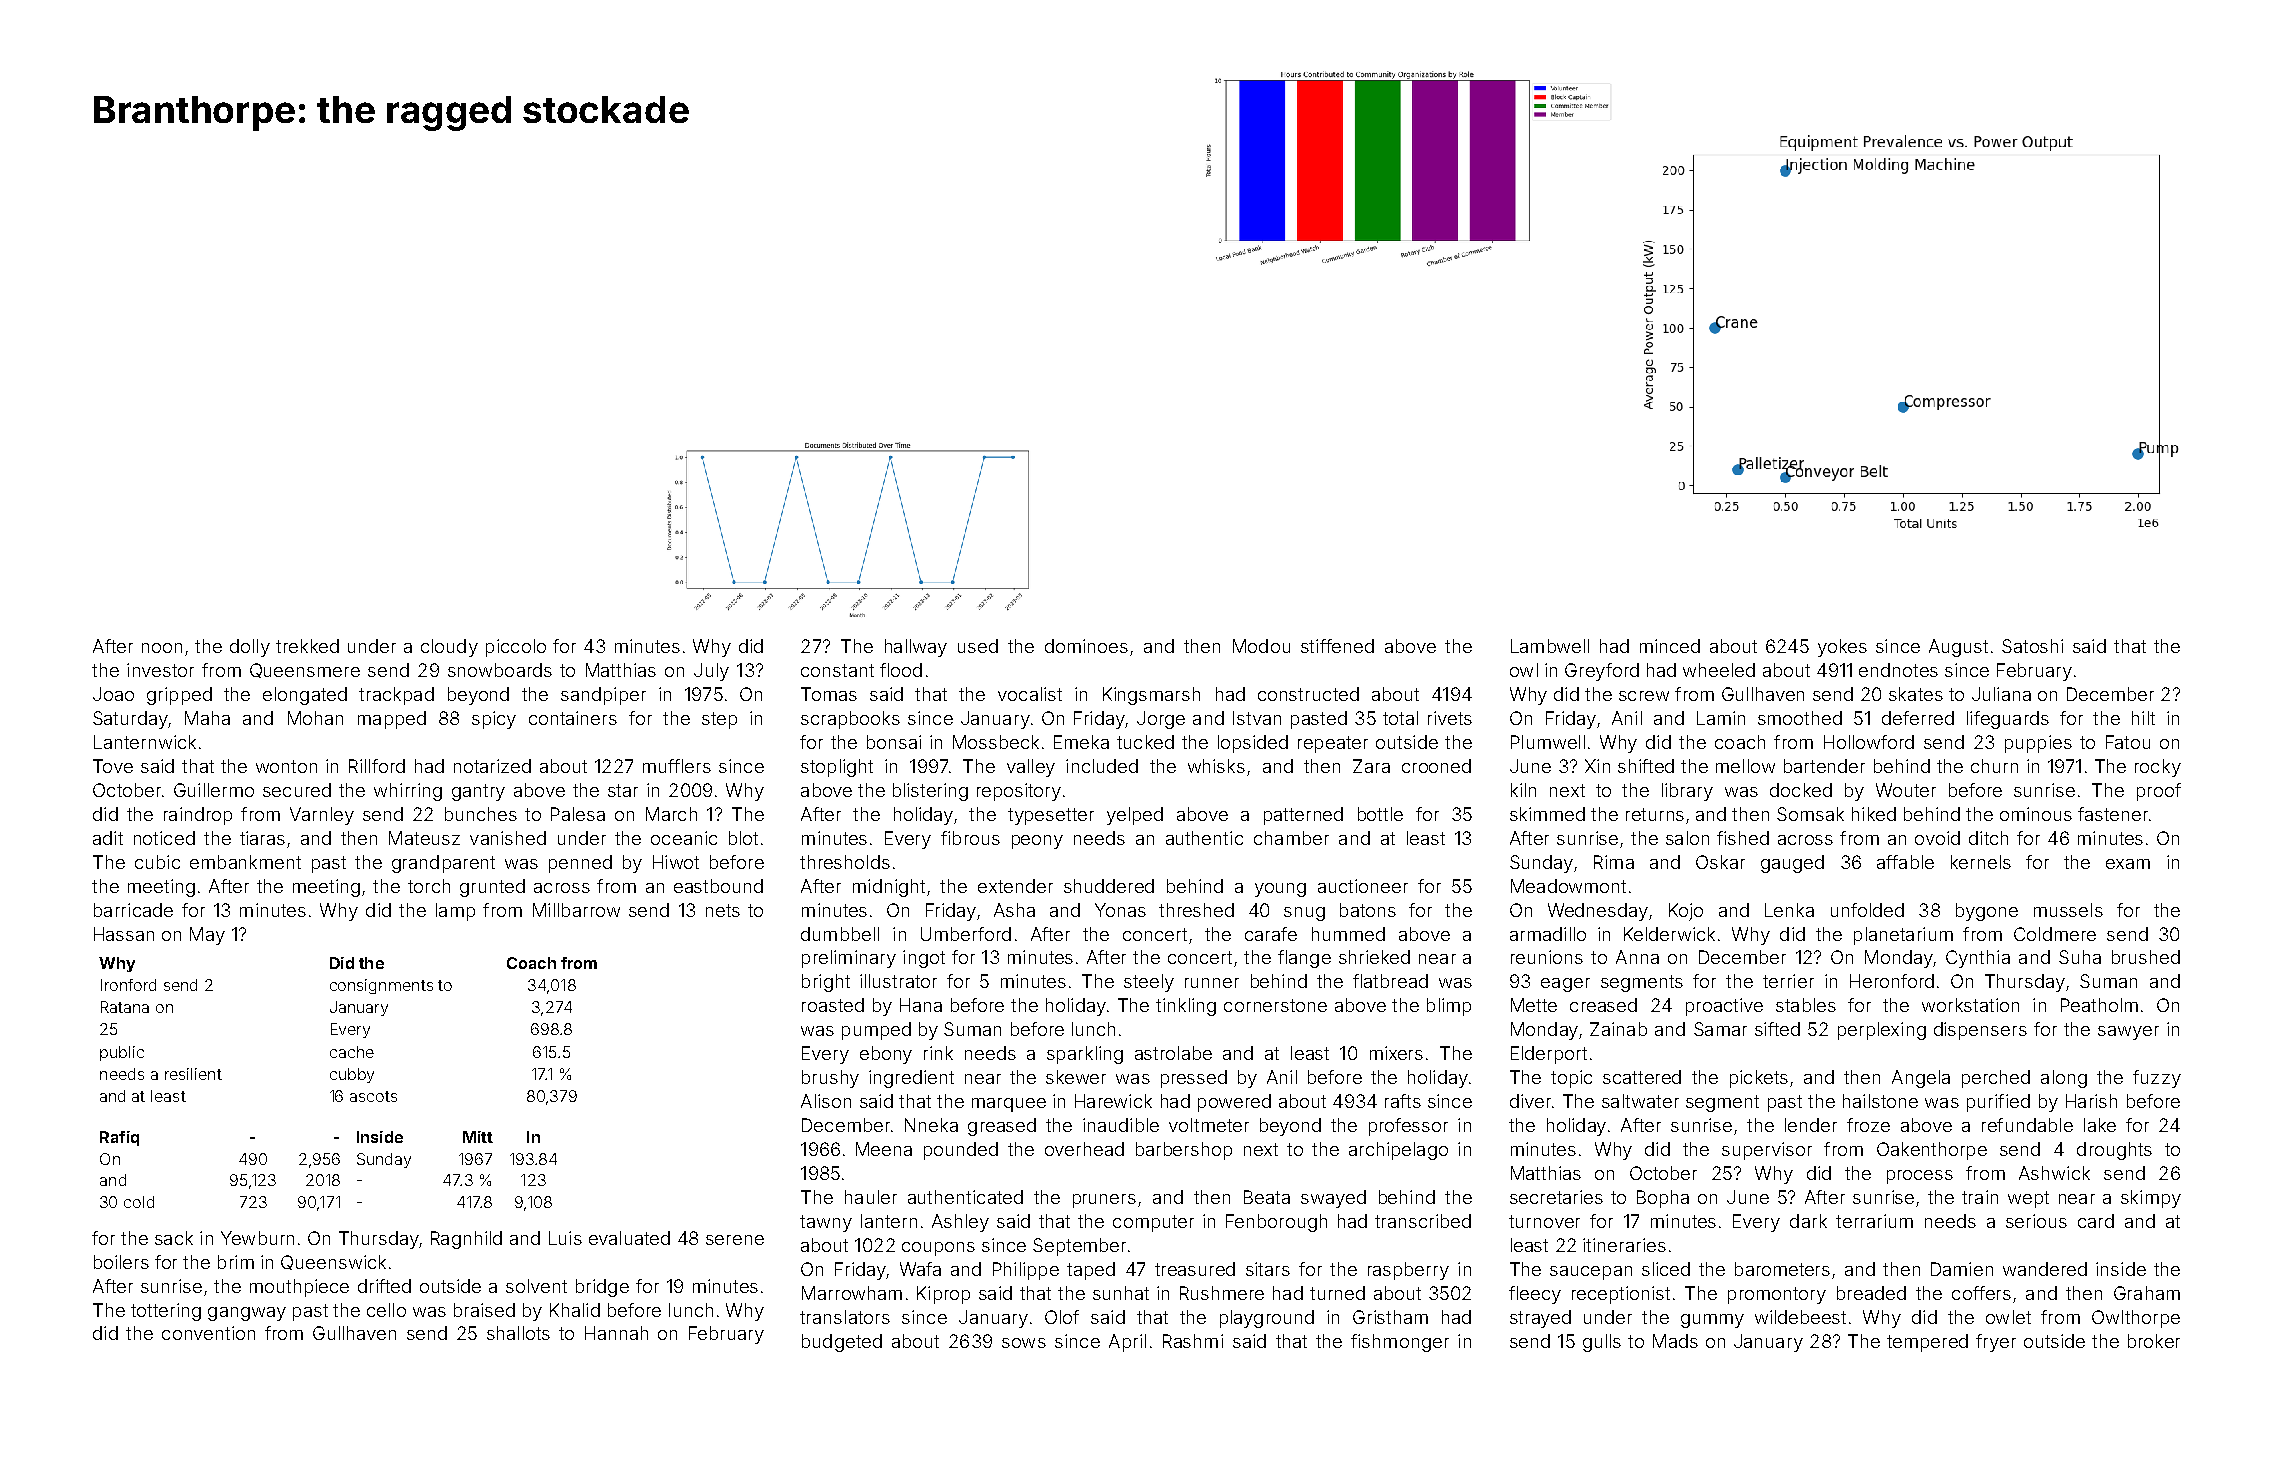 The image size is (2273, 1471). I want to click on hauler, so click(871, 1197).
